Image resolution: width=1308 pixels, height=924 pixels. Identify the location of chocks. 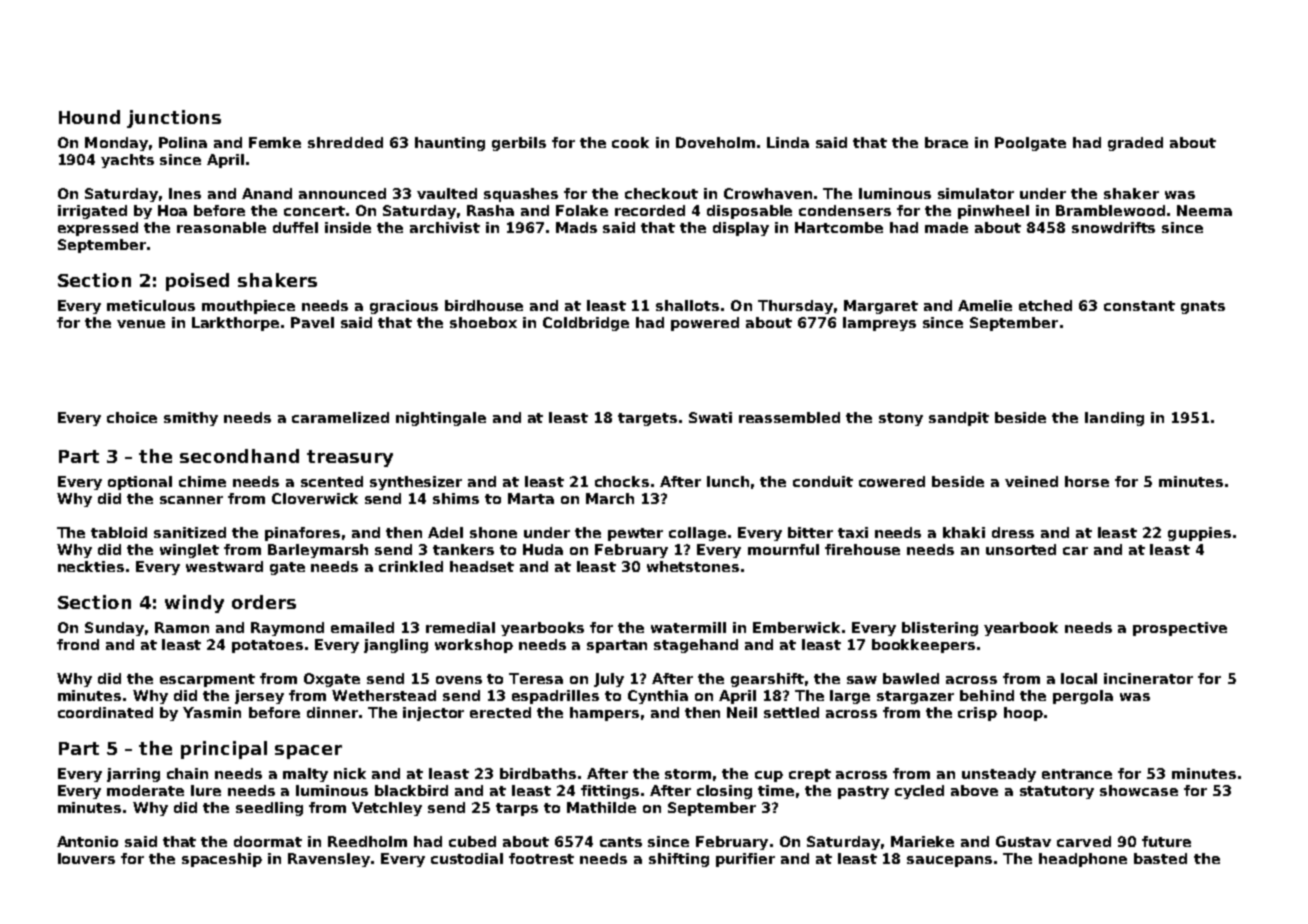
(622, 481).
